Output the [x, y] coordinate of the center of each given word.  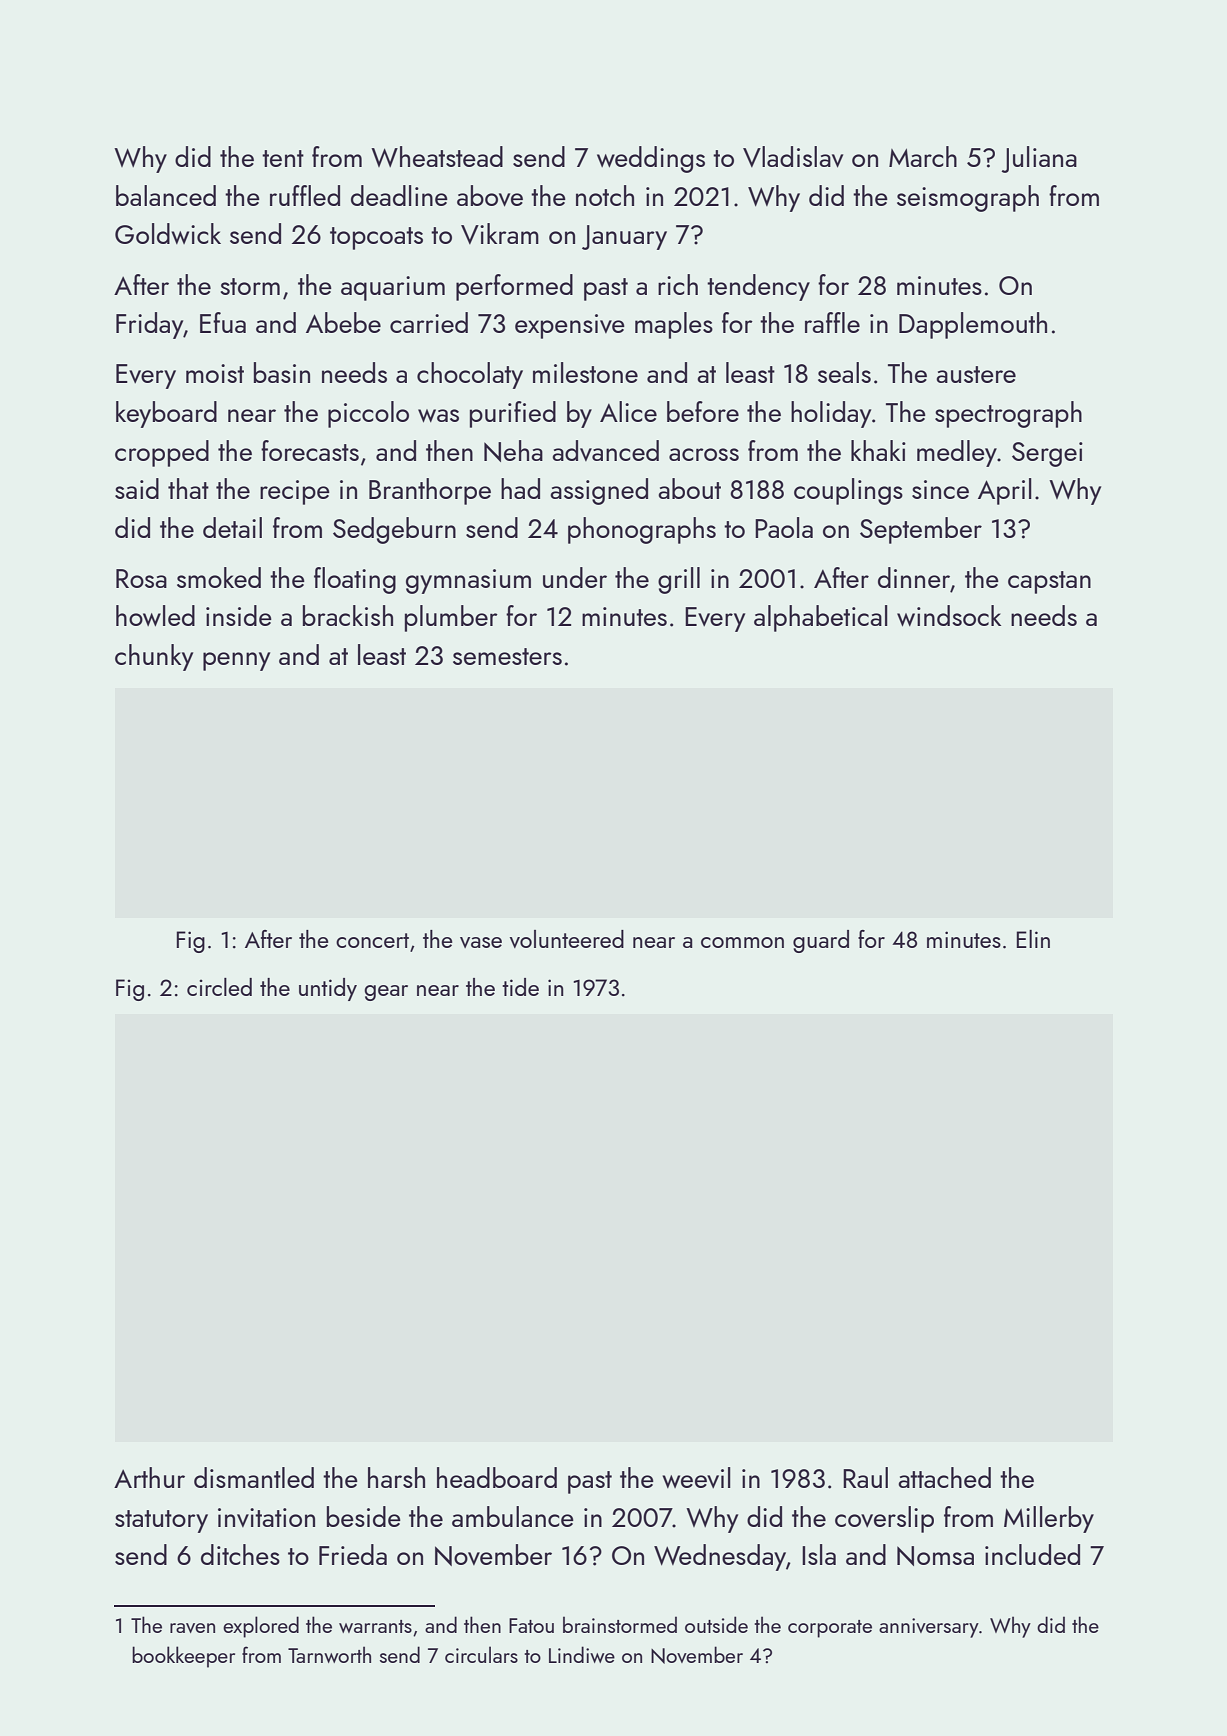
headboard [497, 1477]
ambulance [513, 1516]
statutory [161, 1521]
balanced [166, 195]
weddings [651, 159]
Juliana [1039, 159]
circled [219, 987]
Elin [1033, 939]
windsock [949, 616]
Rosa [141, 578]
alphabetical [821, 618]
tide [520, 987]
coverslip [884, 1519]
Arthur [149, 1477]
